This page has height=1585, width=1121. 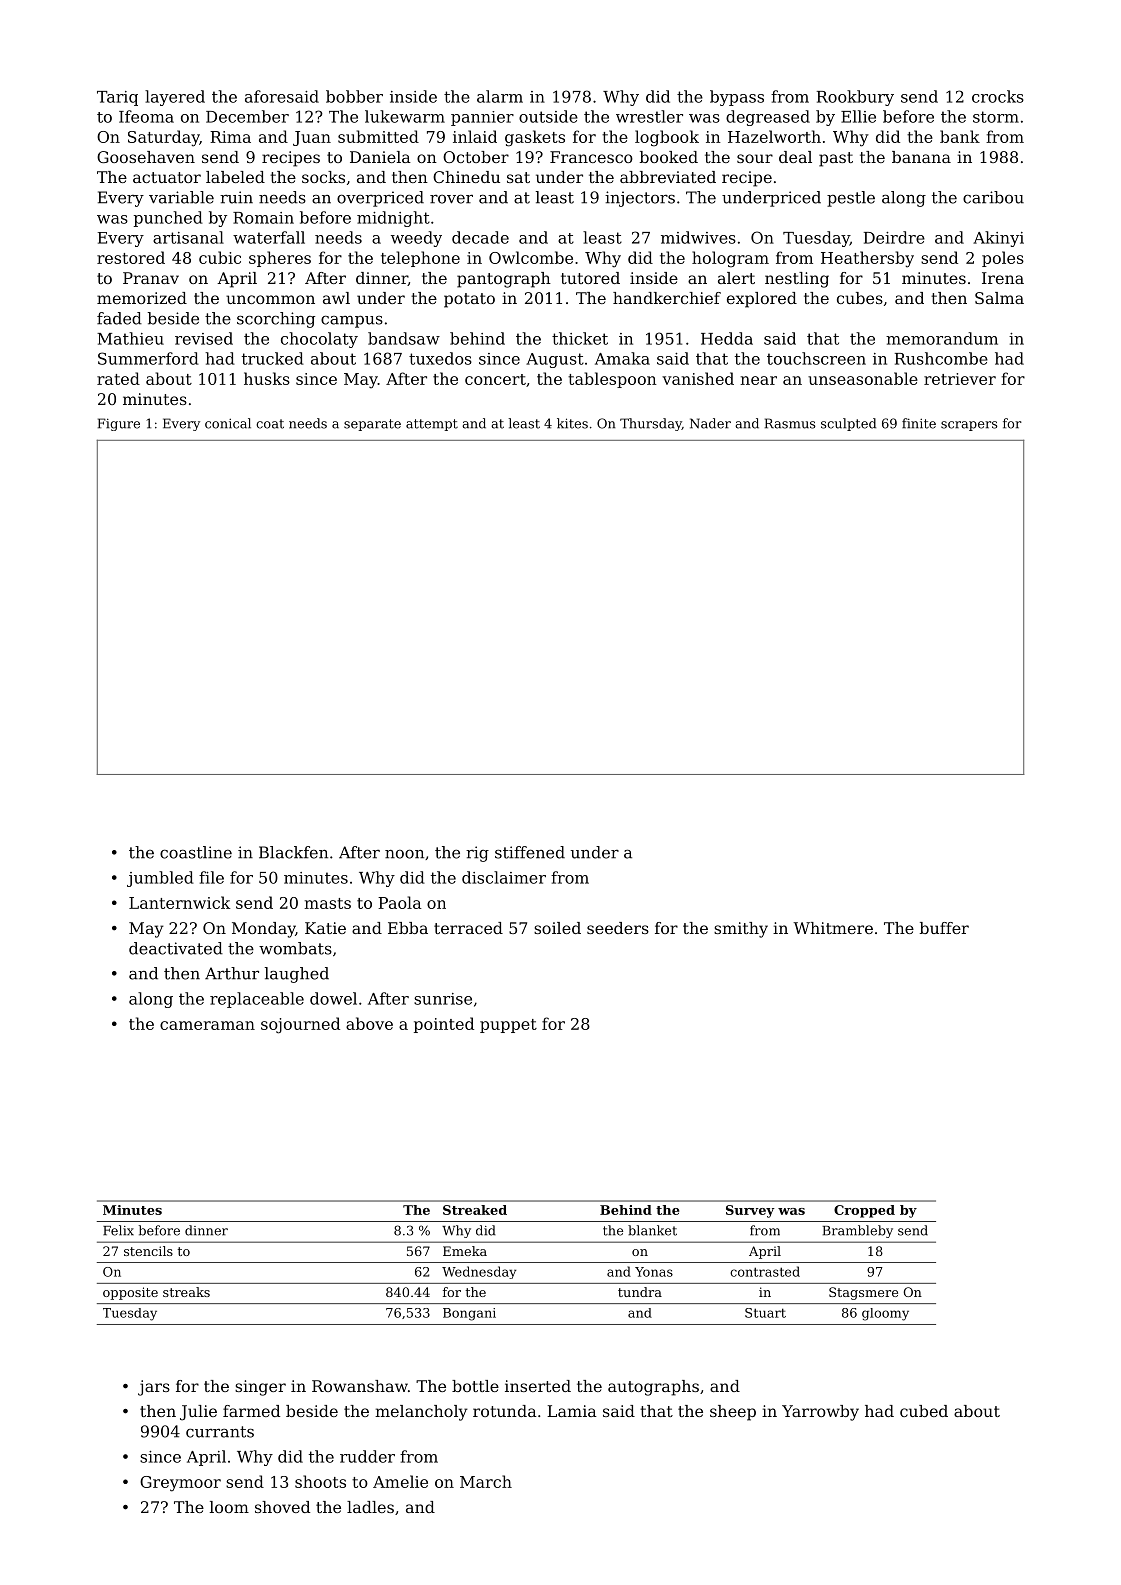 What do you see at coordinates (196, 852) in the page?
I see `coastline` at bounding box center [196, 852].
